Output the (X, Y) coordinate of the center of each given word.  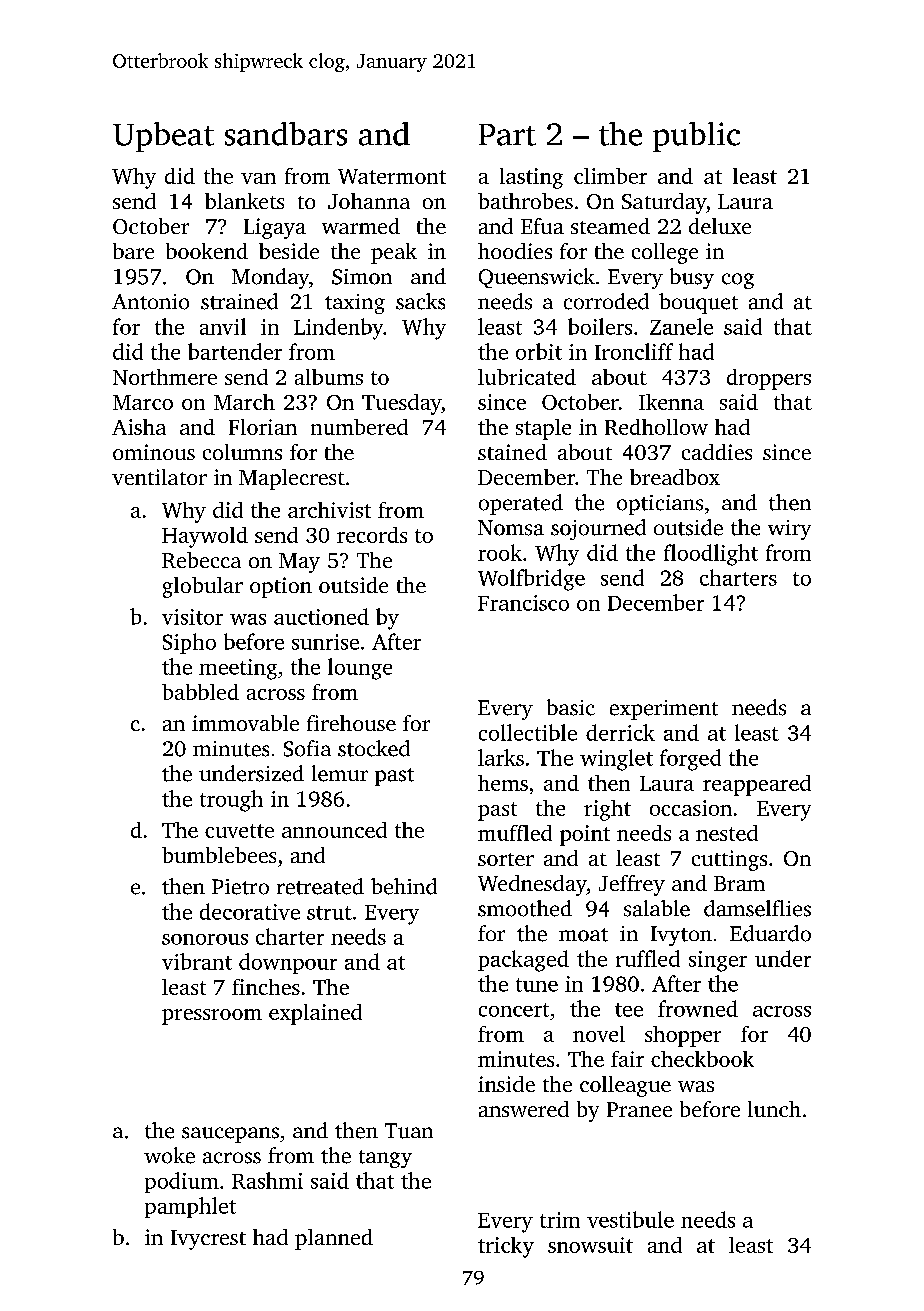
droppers (769, 379)
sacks (420, 301)
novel (599, 1034)
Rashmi (267, 1180)
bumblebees (219, 855)
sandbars (286, 134)
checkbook (702, 1059)
